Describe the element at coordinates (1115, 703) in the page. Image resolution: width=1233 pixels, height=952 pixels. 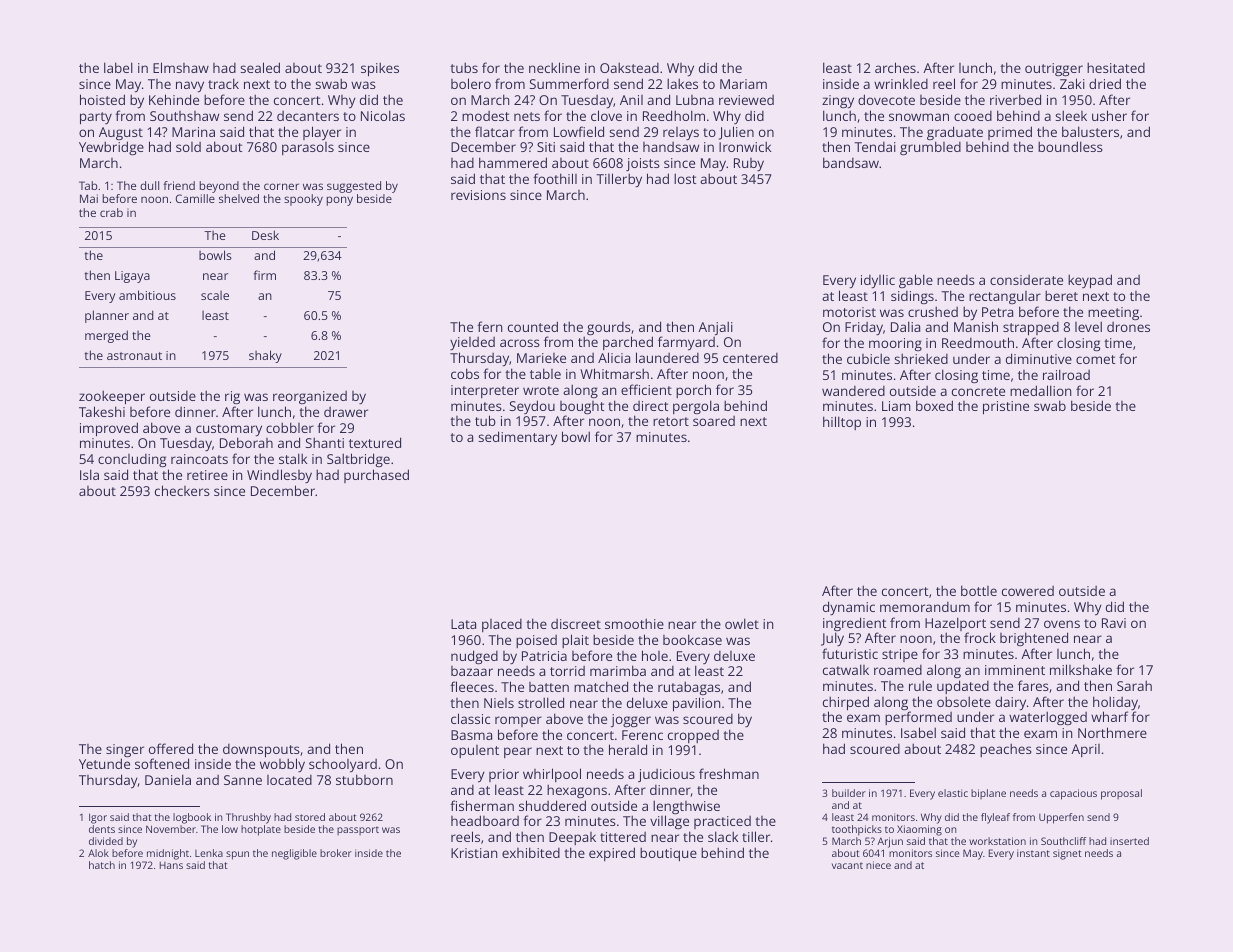
I see `holiday` at that location.
